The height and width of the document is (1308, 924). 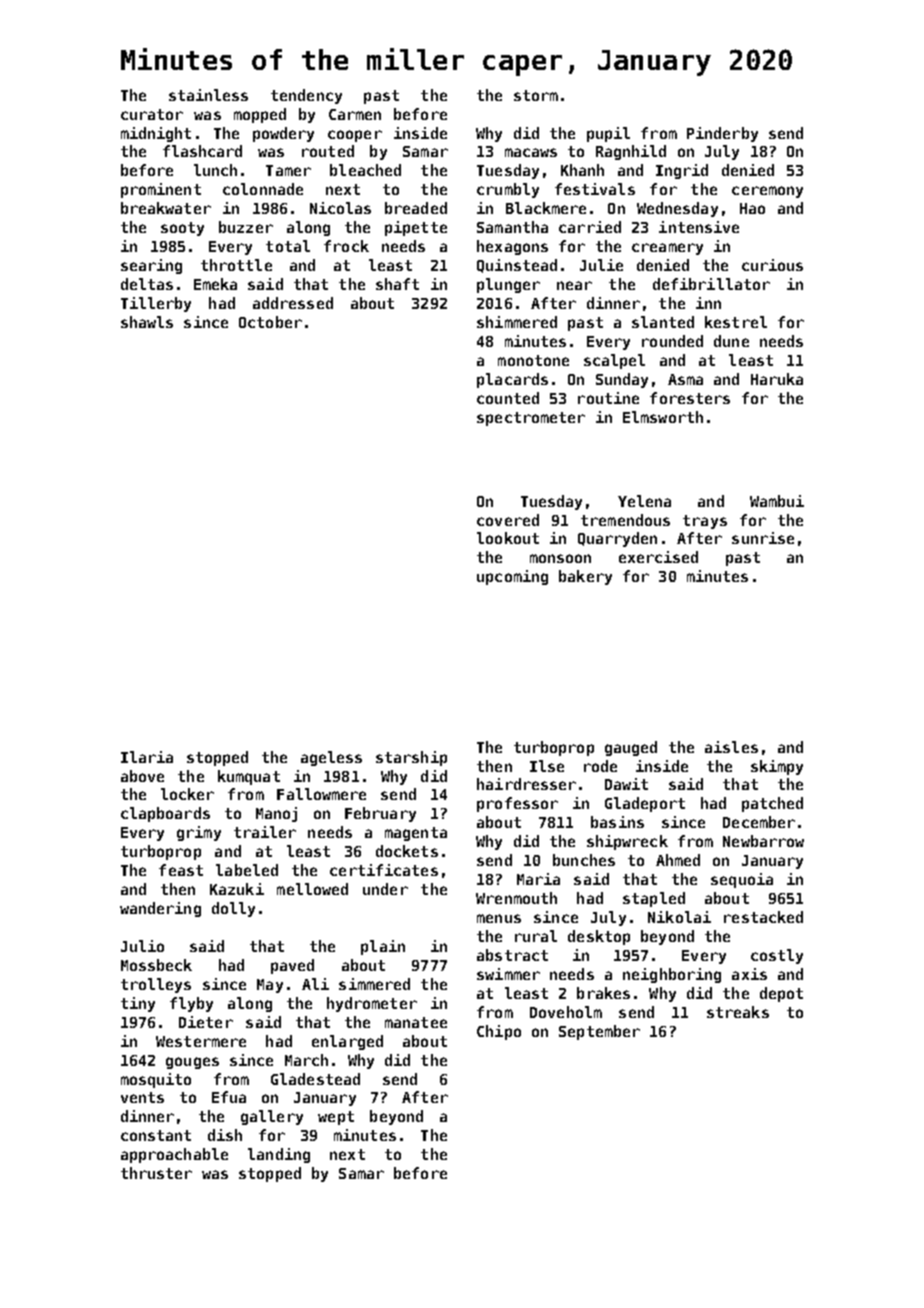 I want to click on sunrise, so click(x=763, y=538).
